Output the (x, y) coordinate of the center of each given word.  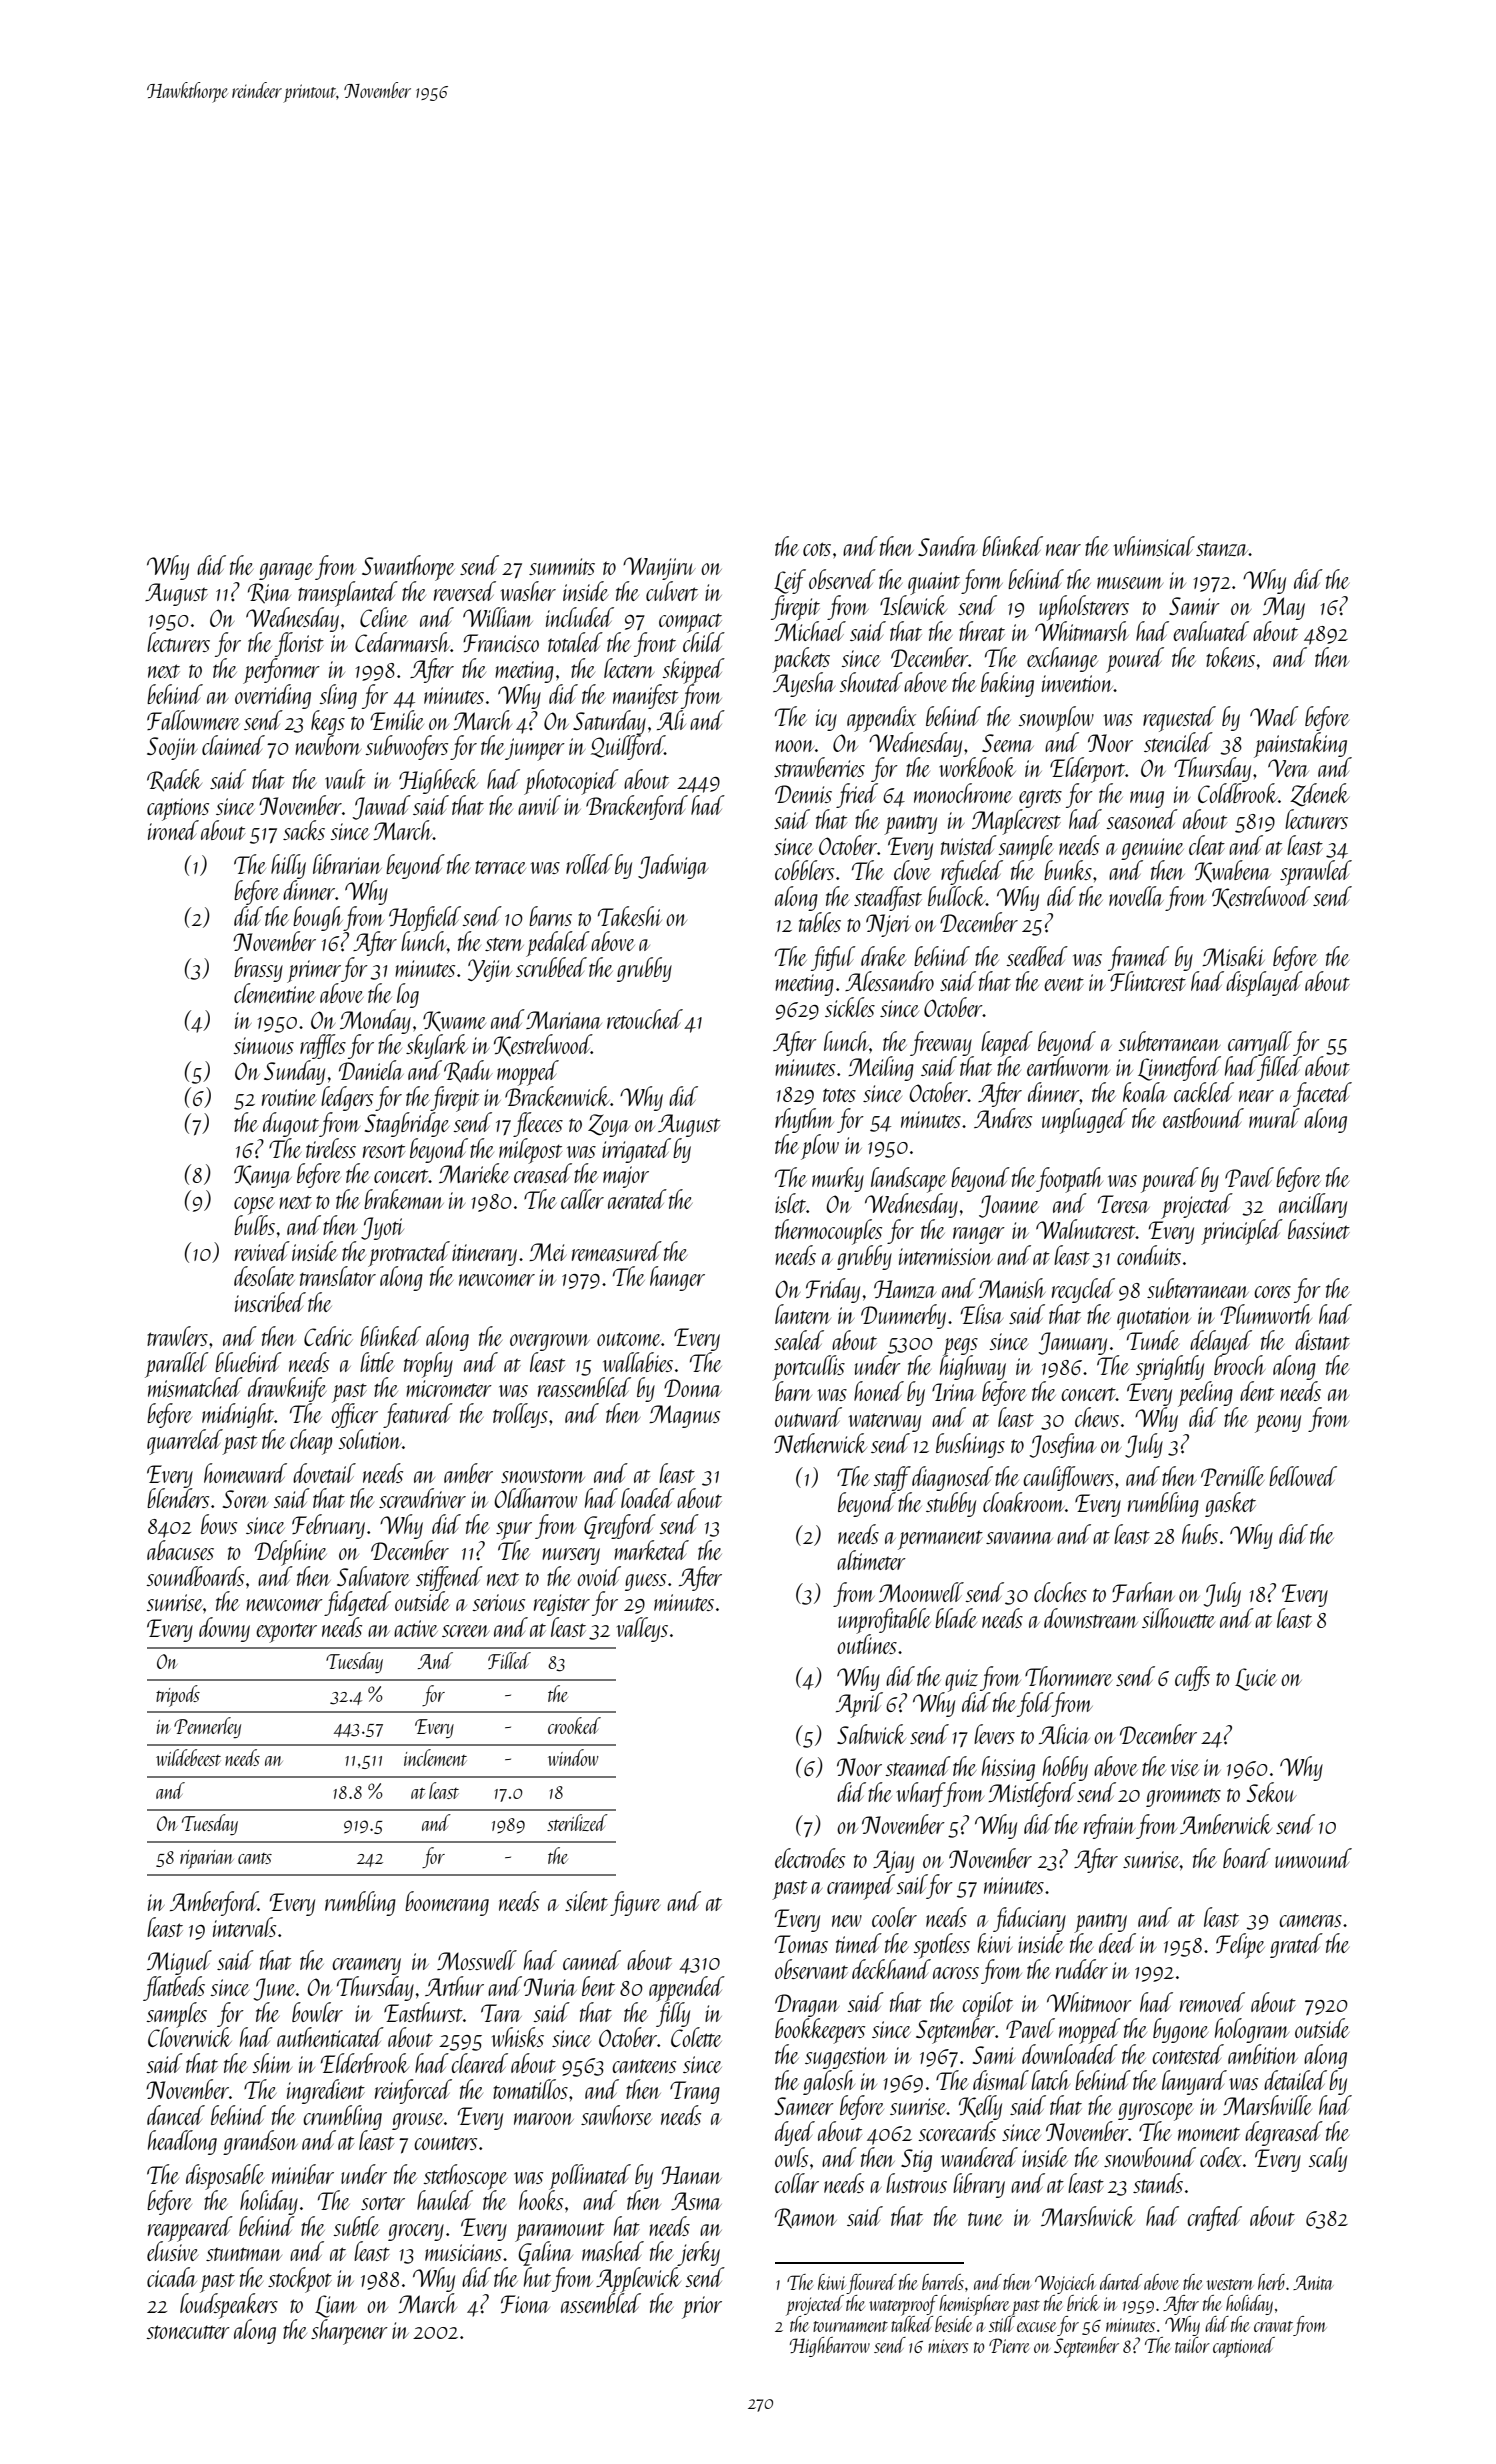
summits (562, 566)
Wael (1274, 716)
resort (384, 1151)
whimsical (1154, 546)
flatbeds (174, 1988)
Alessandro (889, 981)
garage (286, 571)
